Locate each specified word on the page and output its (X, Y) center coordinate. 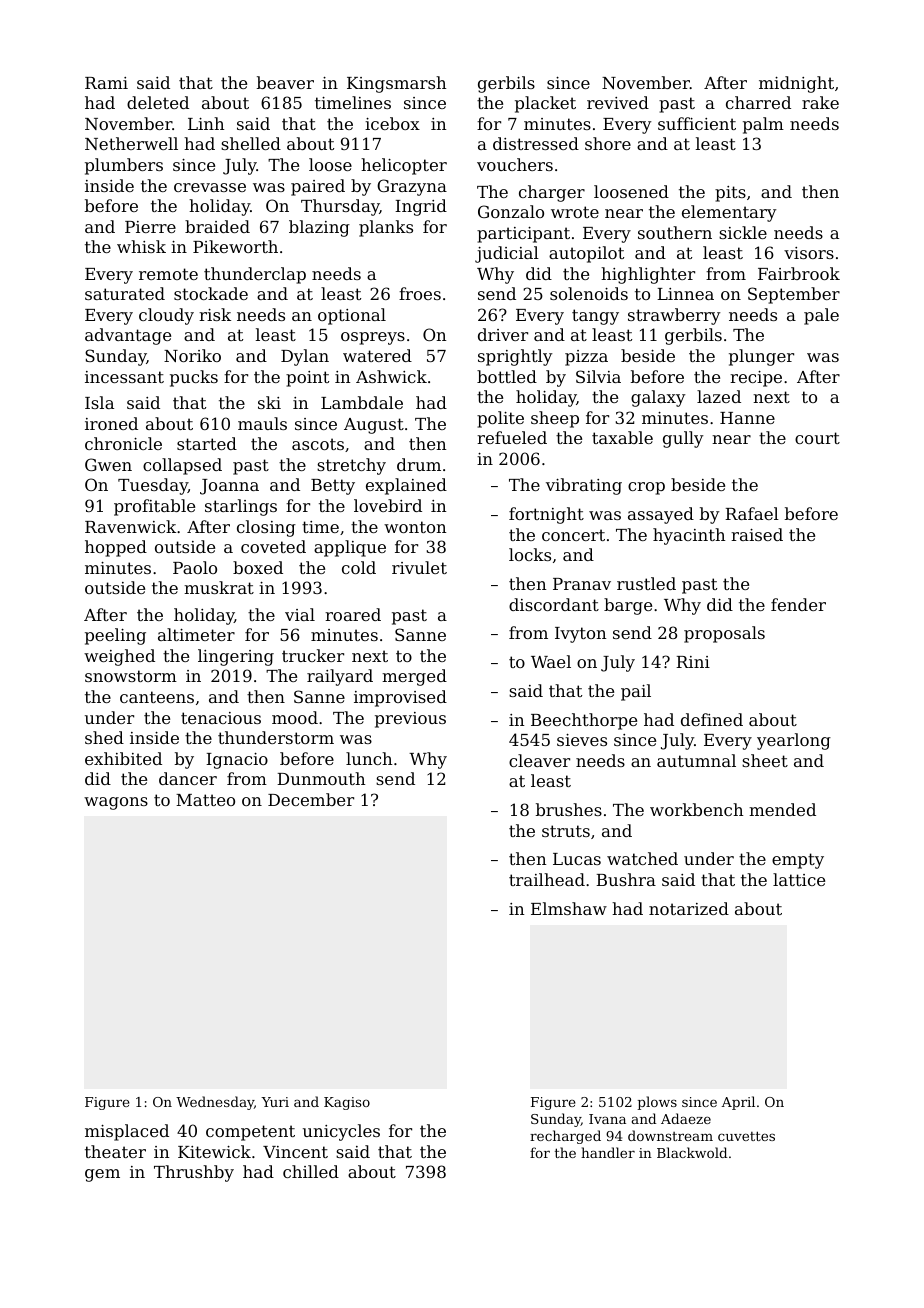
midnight (796, 84)
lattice (799, 879)
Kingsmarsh (396, 84)
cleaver (539, 760)
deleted (158, 102)
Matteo (205, 800)
